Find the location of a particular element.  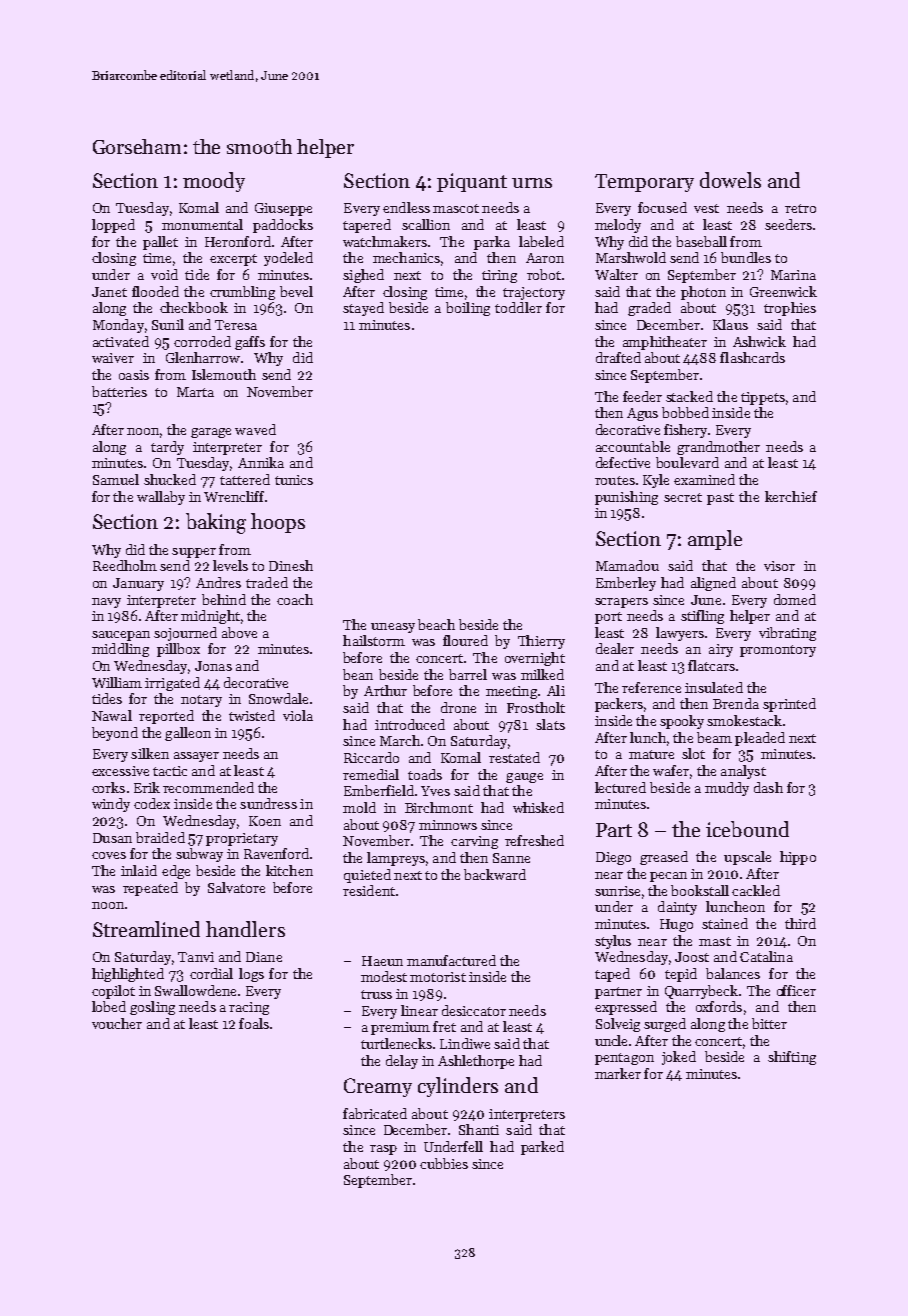

lectured is located at coordinates (620, 787).
